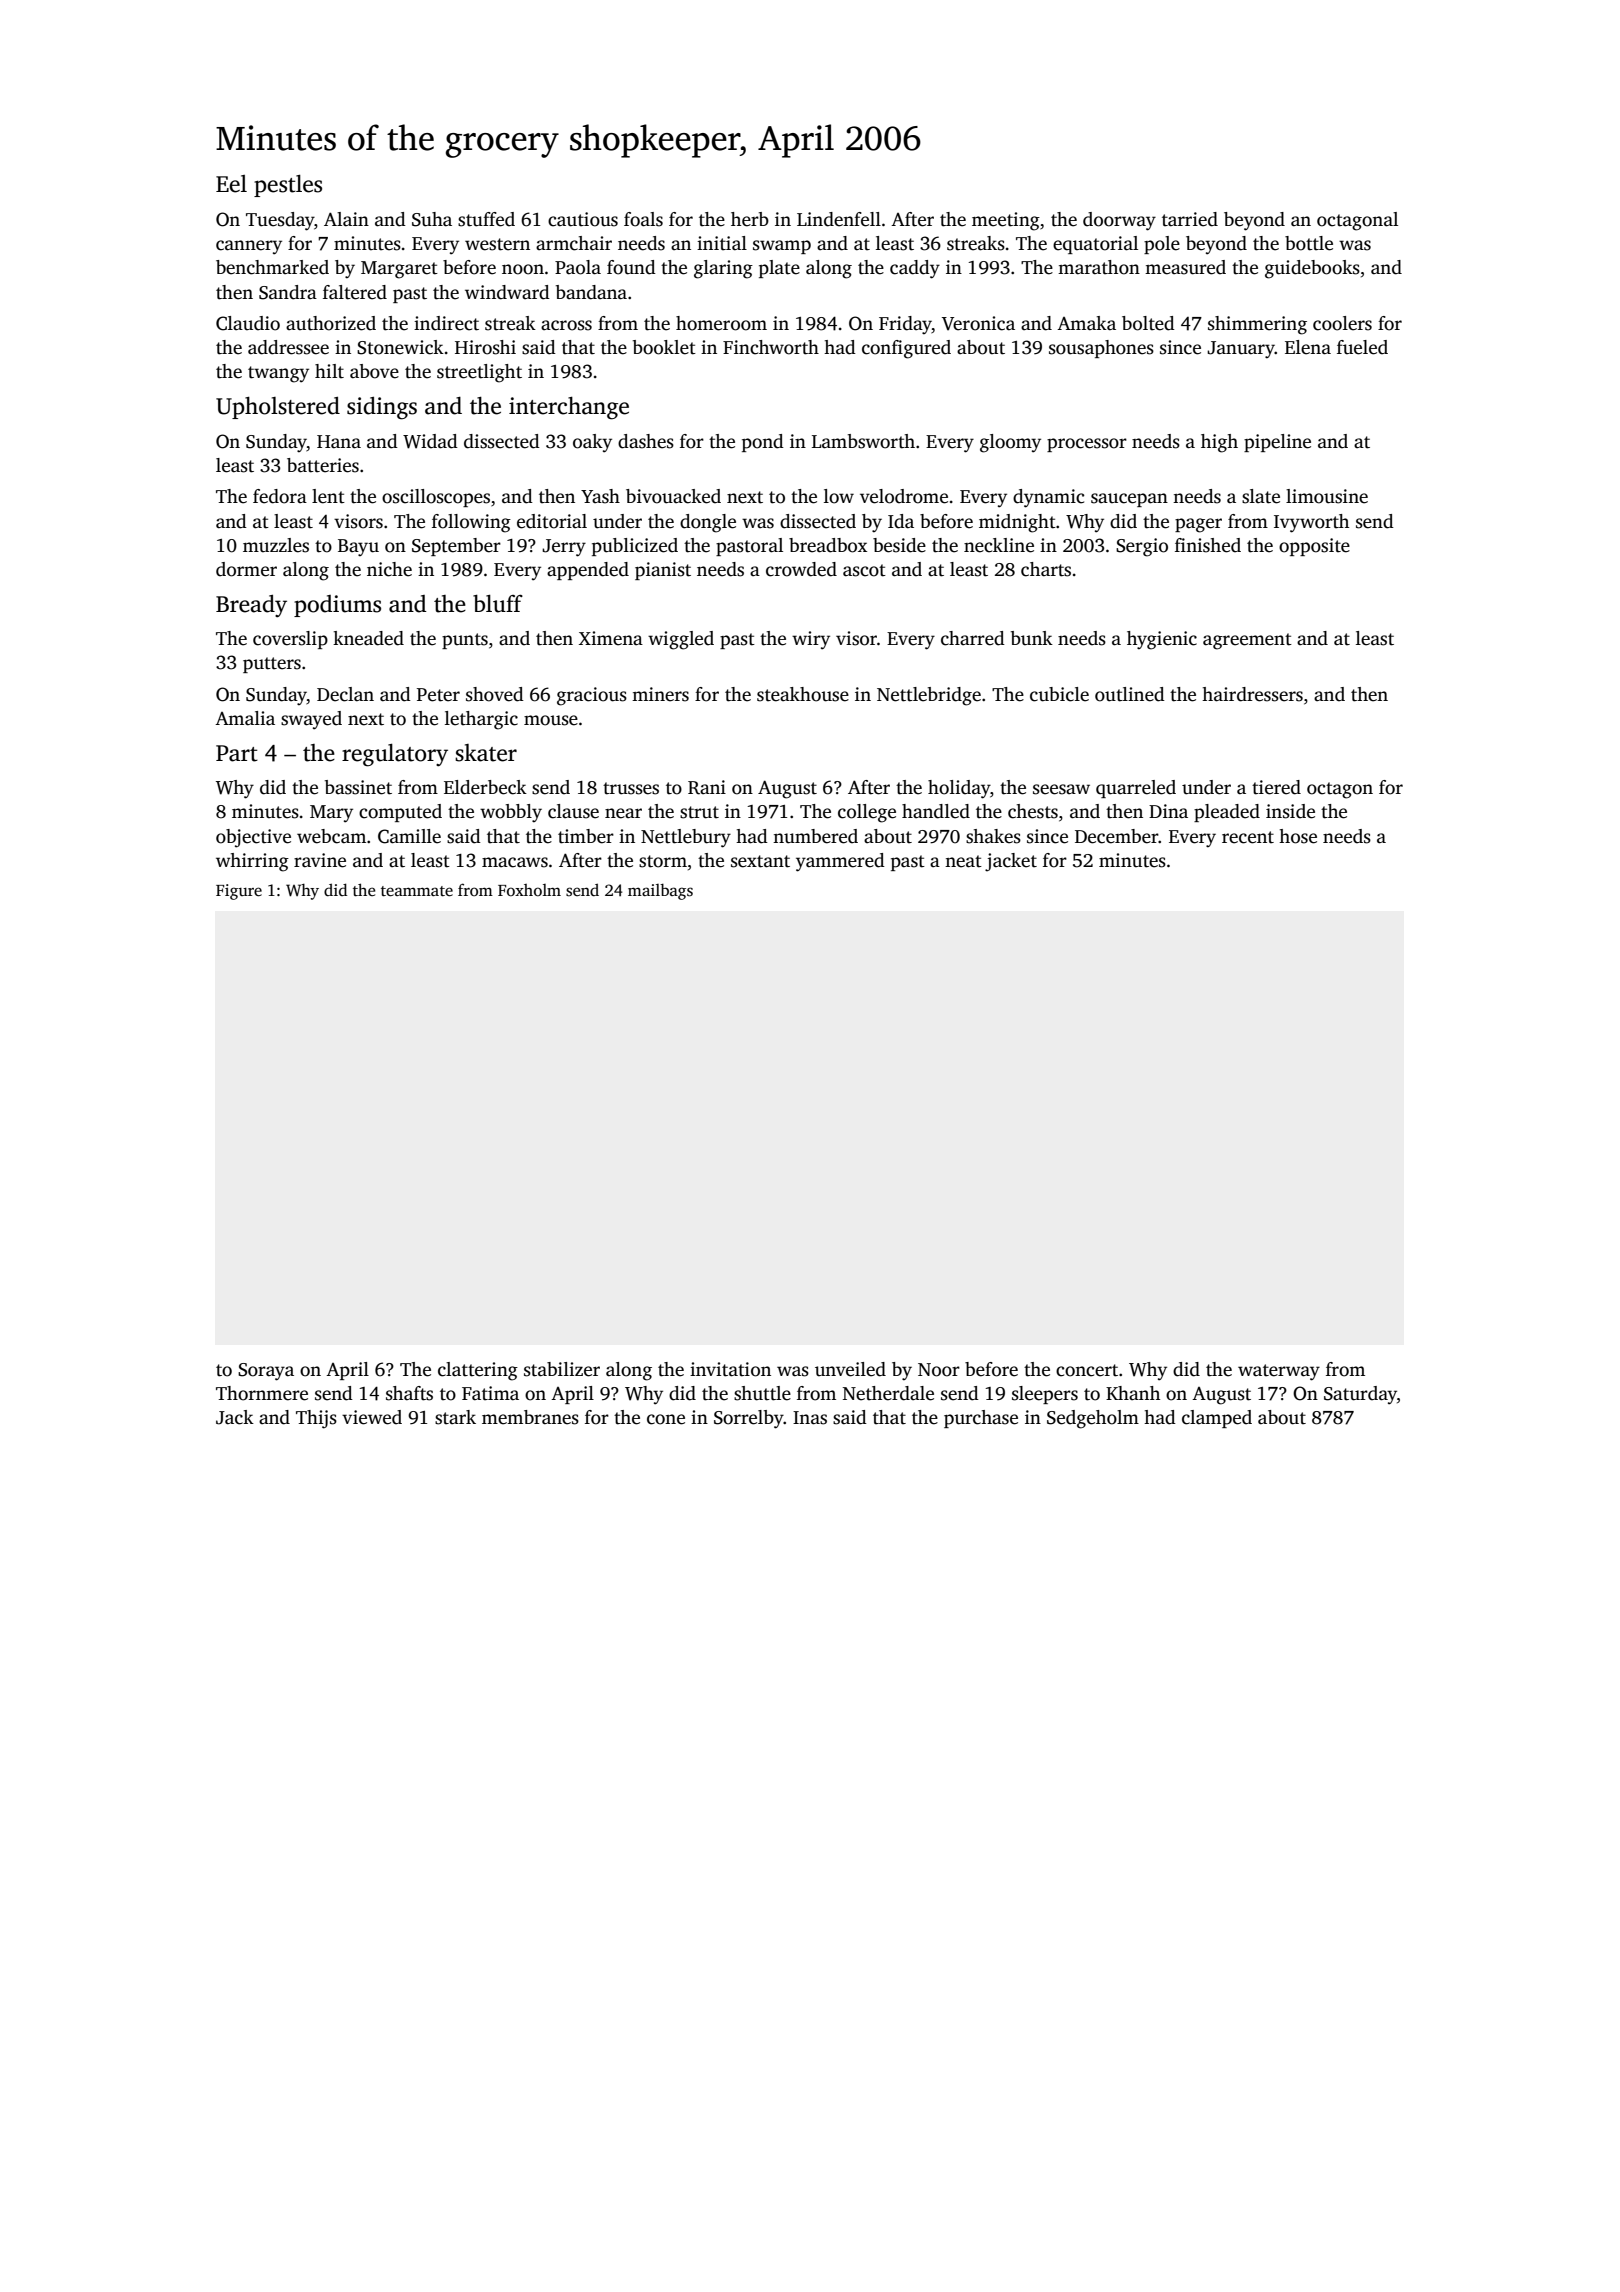 This screenshot has width=1620, height=2292. What do you see at coordinates (400, 813) in the screenshot?
I see `computed` at bounding box center [400, 813].
